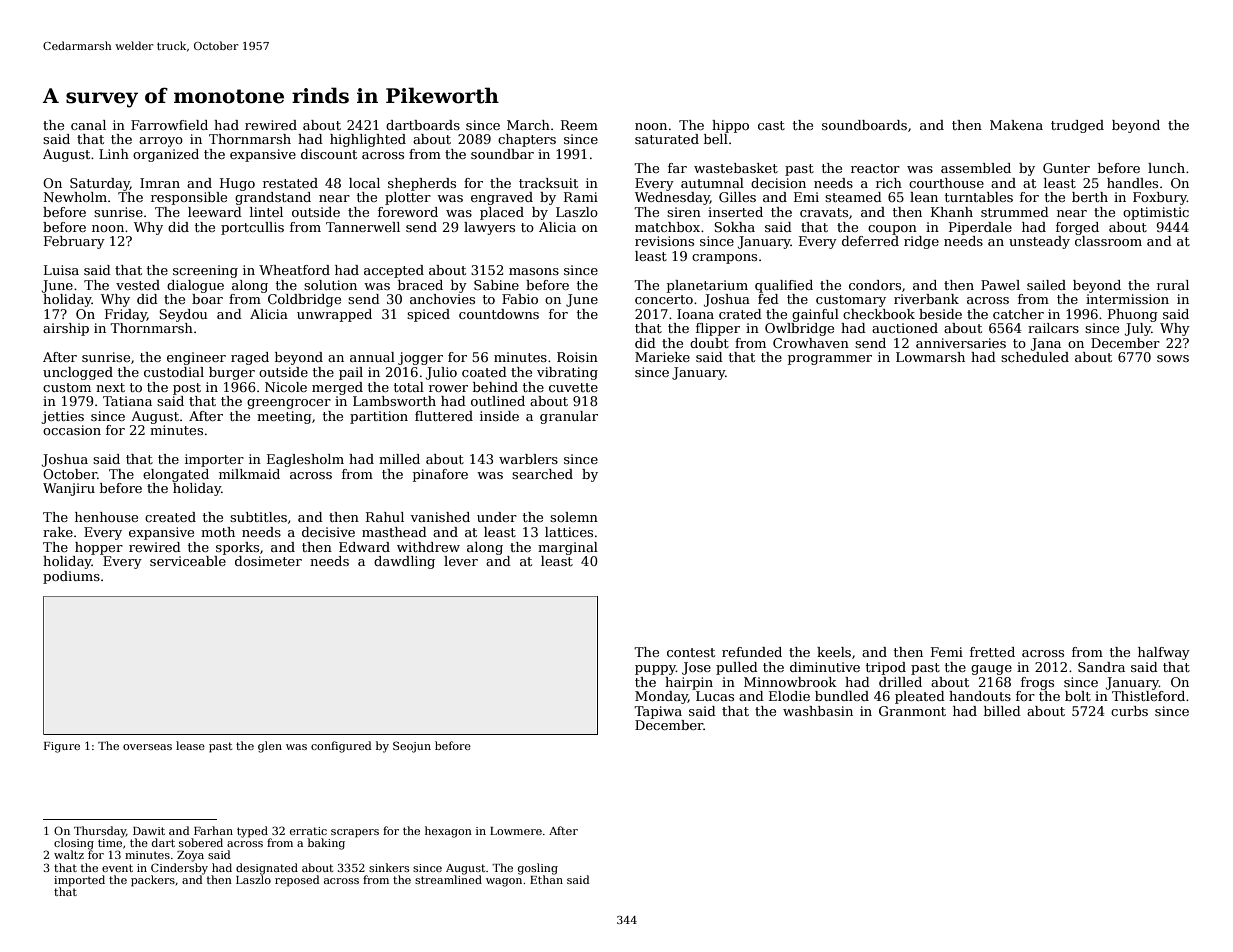 The width and height of the screenshot is (1233, 952). Describe the element at coordinates (1035, 357) in the screenshot. I see `scheduled` at that location.
